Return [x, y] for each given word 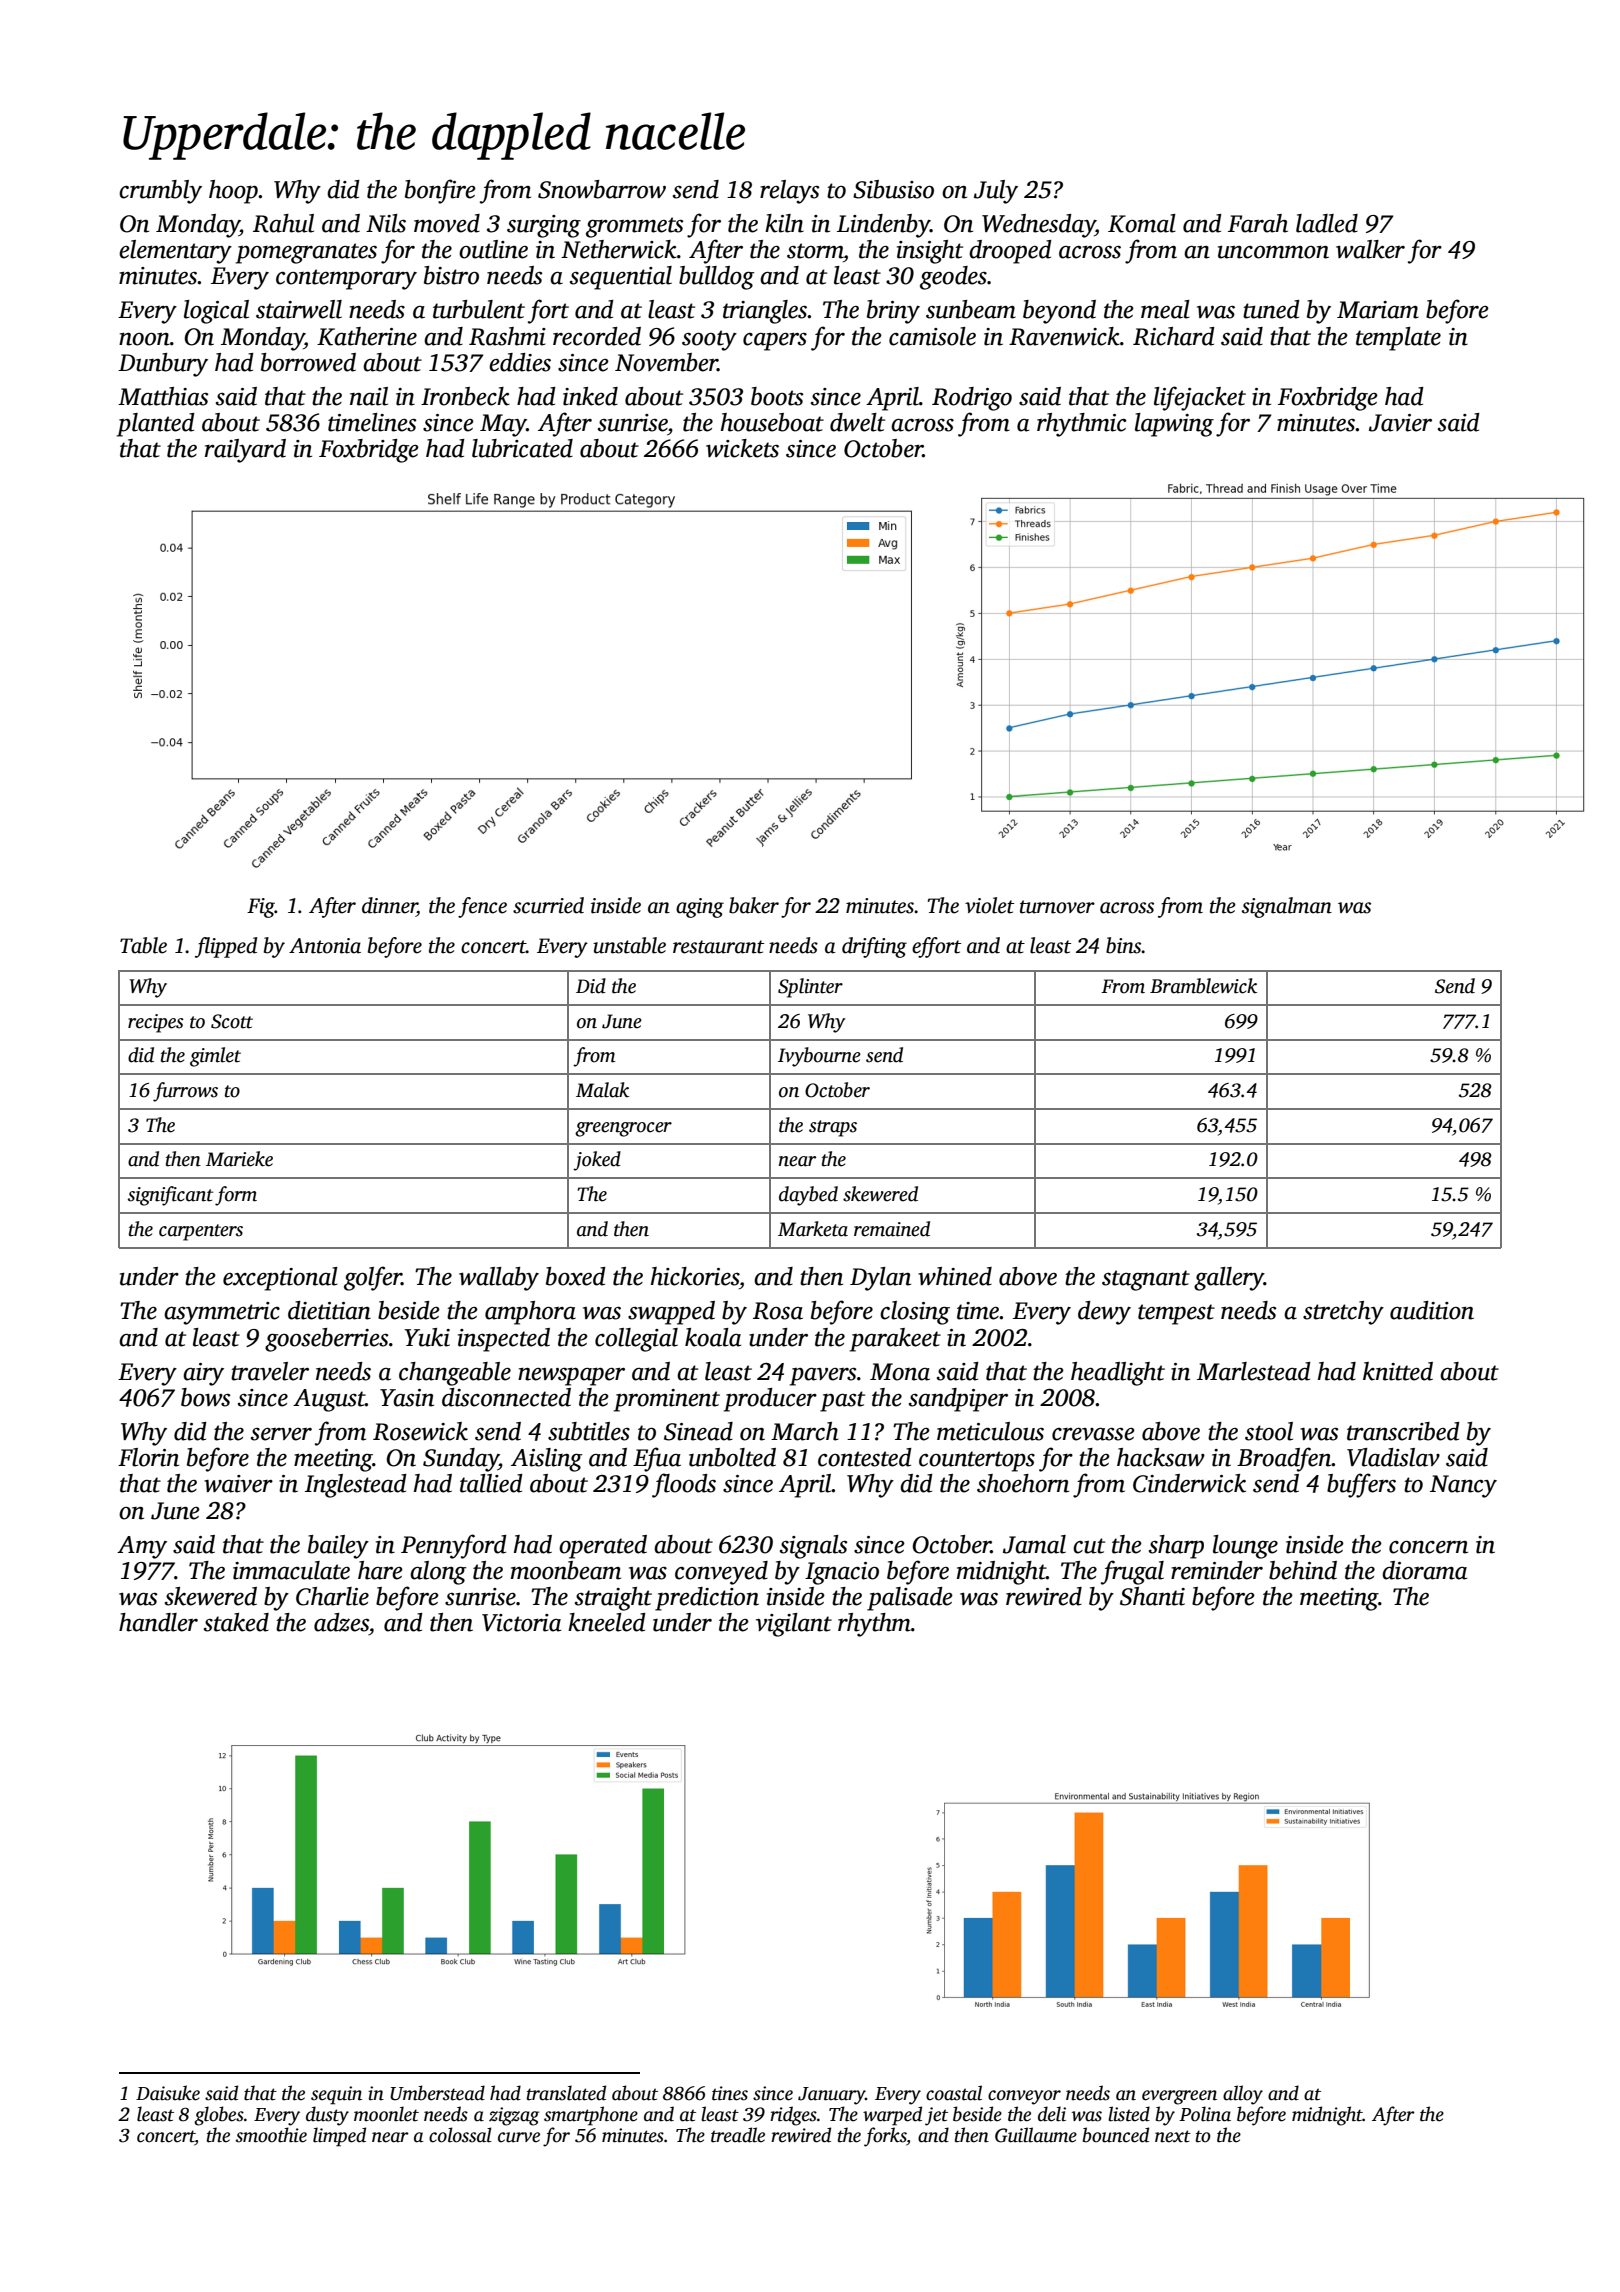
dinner [389, 906]
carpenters [201, 1232]
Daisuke [168, 2093]
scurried [548, 905]
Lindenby [883, 226]
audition [1432, 1310]
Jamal [1034, 1544]
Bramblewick [1203, 986]
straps [833, 1128]
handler [158, 1622]
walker [1370, 249]
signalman [1287, 907]
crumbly [160, 192]
